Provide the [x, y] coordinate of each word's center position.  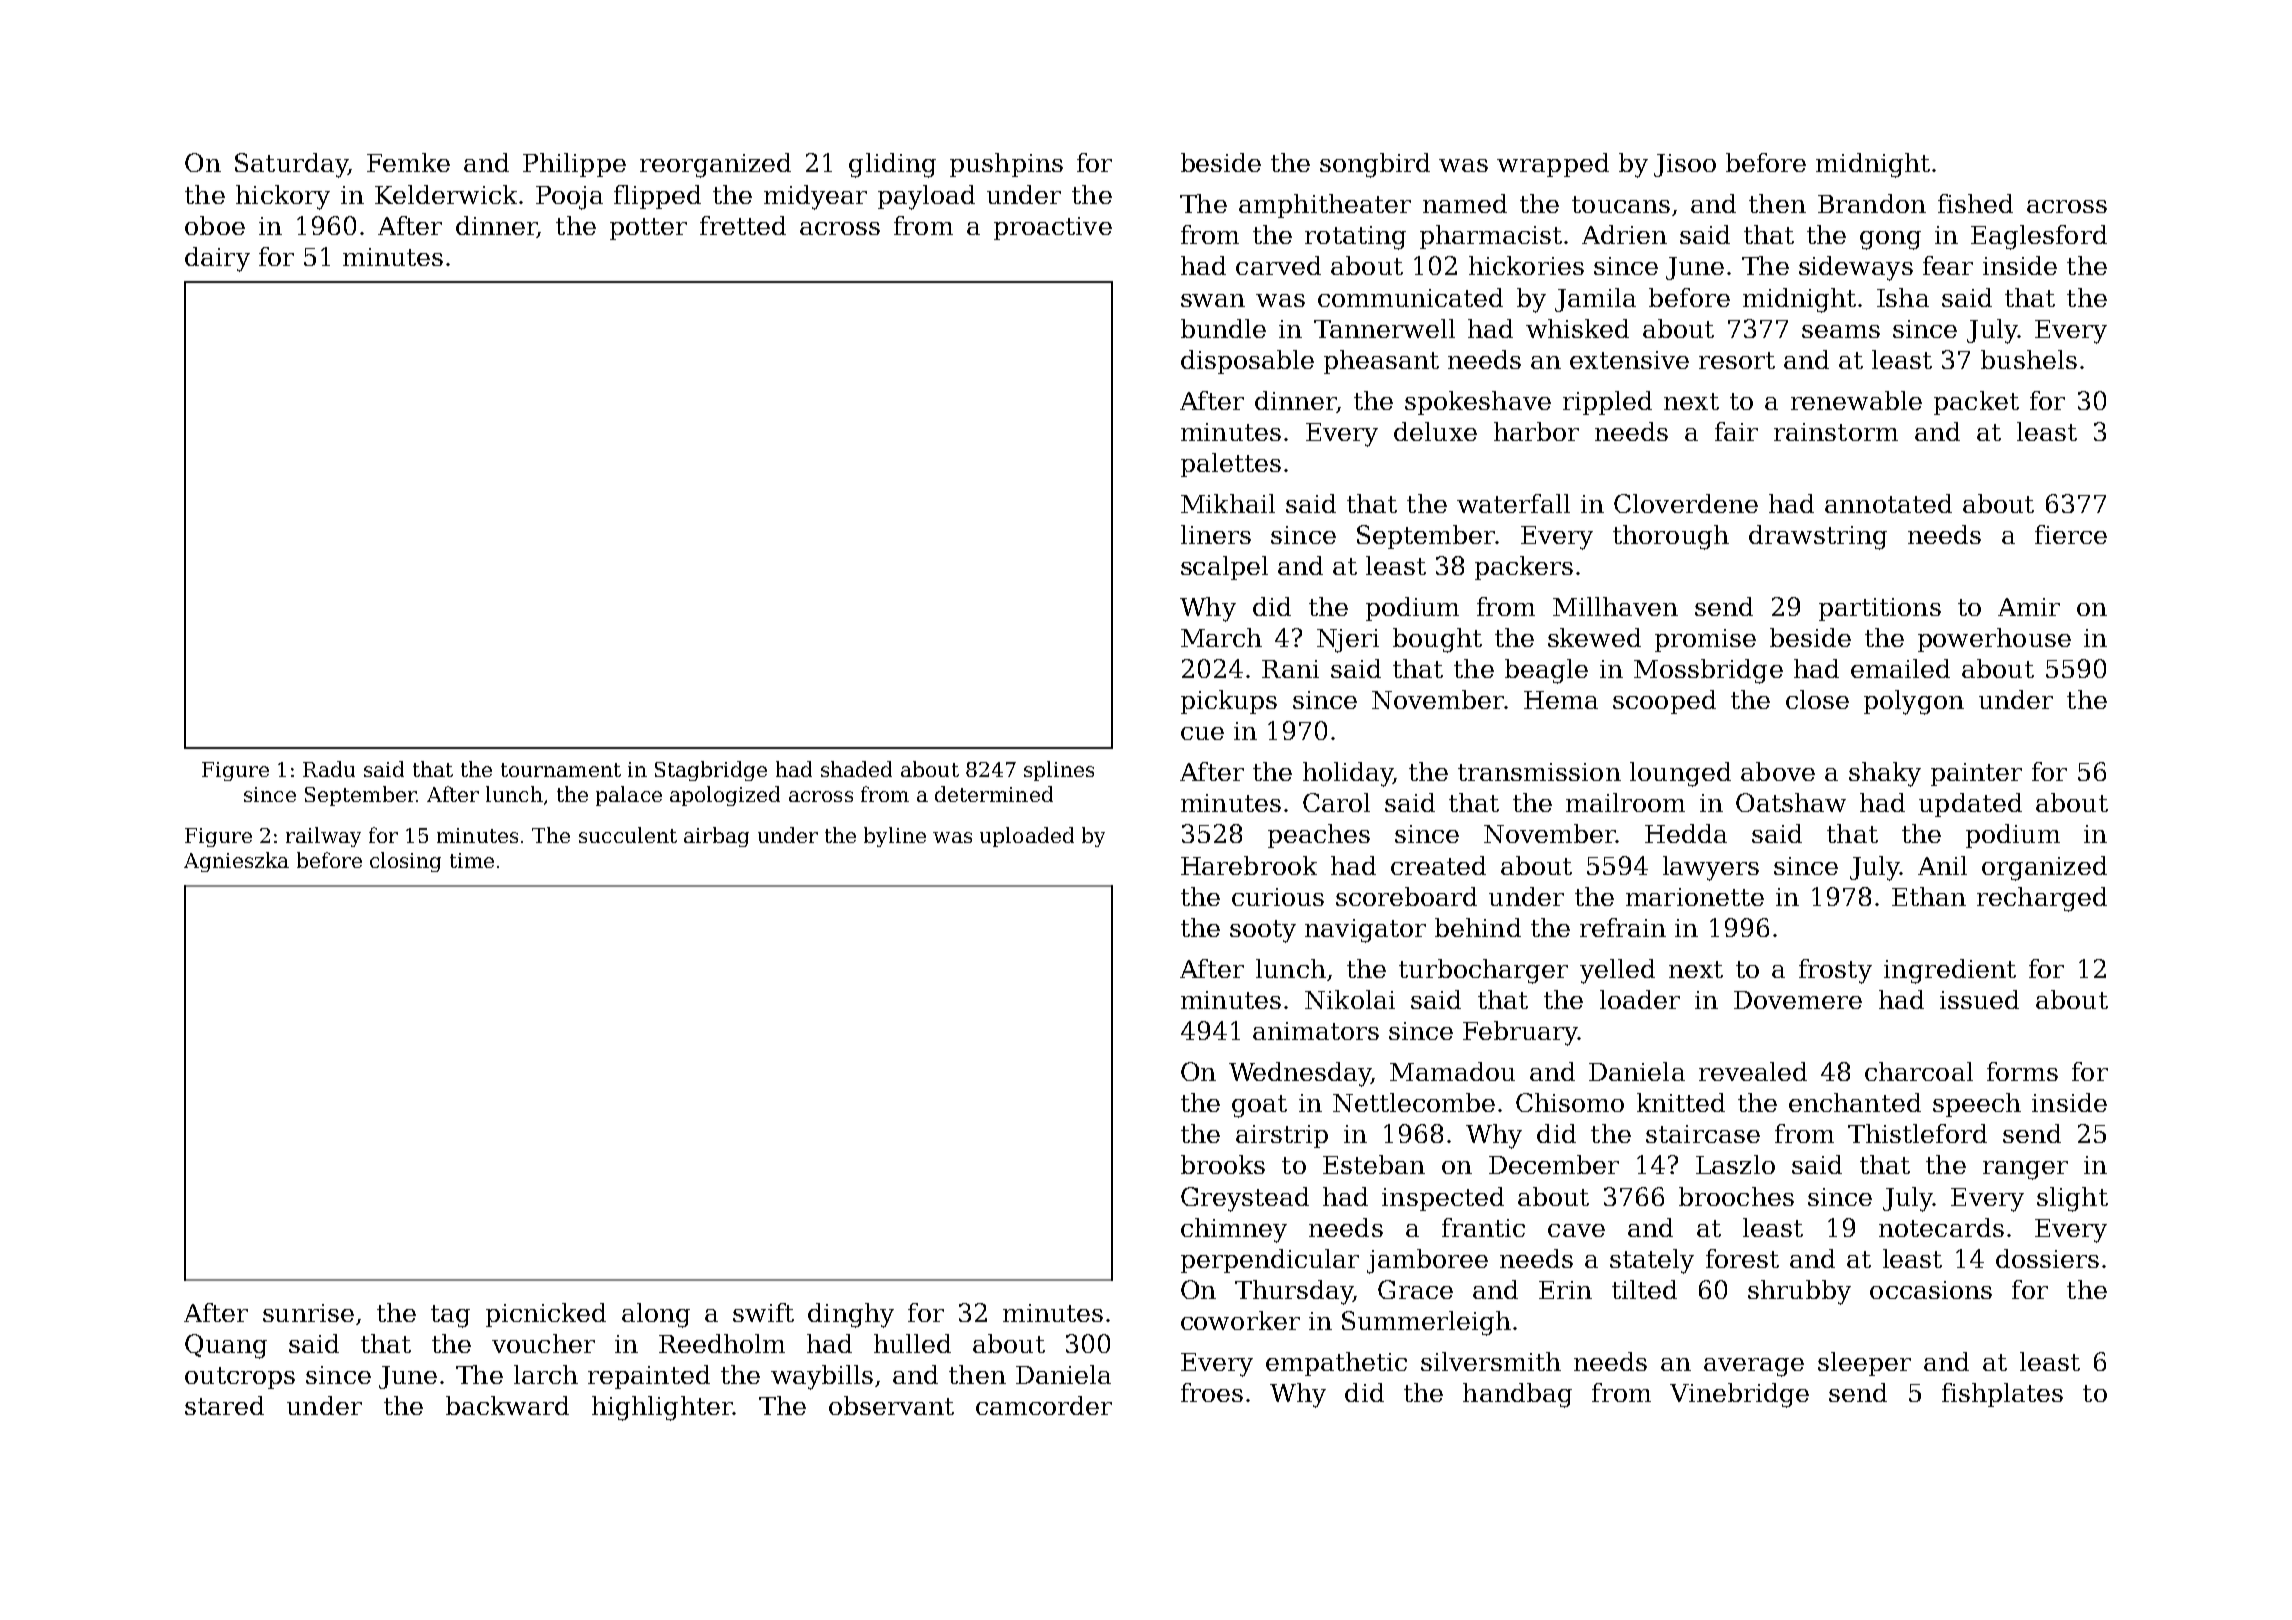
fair [1736, 431]
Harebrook [1249, 865]
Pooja [569, 198]
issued [1979, 999]
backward [507, 1405]
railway [323, 837]
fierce [2071, 534]
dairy [217, 259]
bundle [1223, 328]
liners [1216, 534]
